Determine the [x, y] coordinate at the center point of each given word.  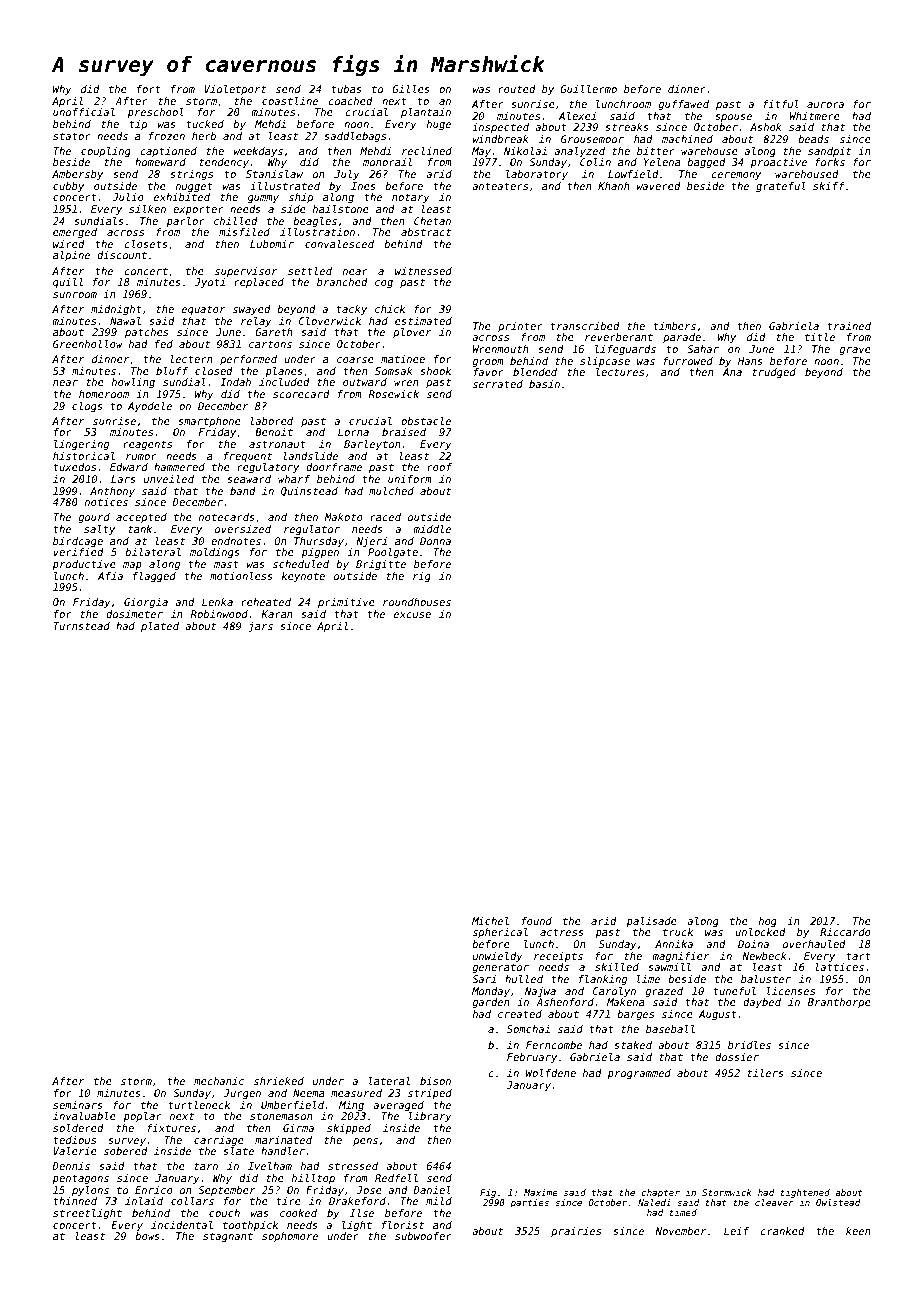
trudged [774, 373]
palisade [651, 922]
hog [768, 922]
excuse [412, 615]
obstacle [426, 421]
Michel [490, 921]
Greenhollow [88, 344]
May [481, 152]
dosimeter [134, 614]
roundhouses [417, 602]
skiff [829, 186]
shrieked [279, 1081]
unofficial [84, 112]
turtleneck [199, 1105]
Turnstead [81, 626]
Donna [435, 541]
